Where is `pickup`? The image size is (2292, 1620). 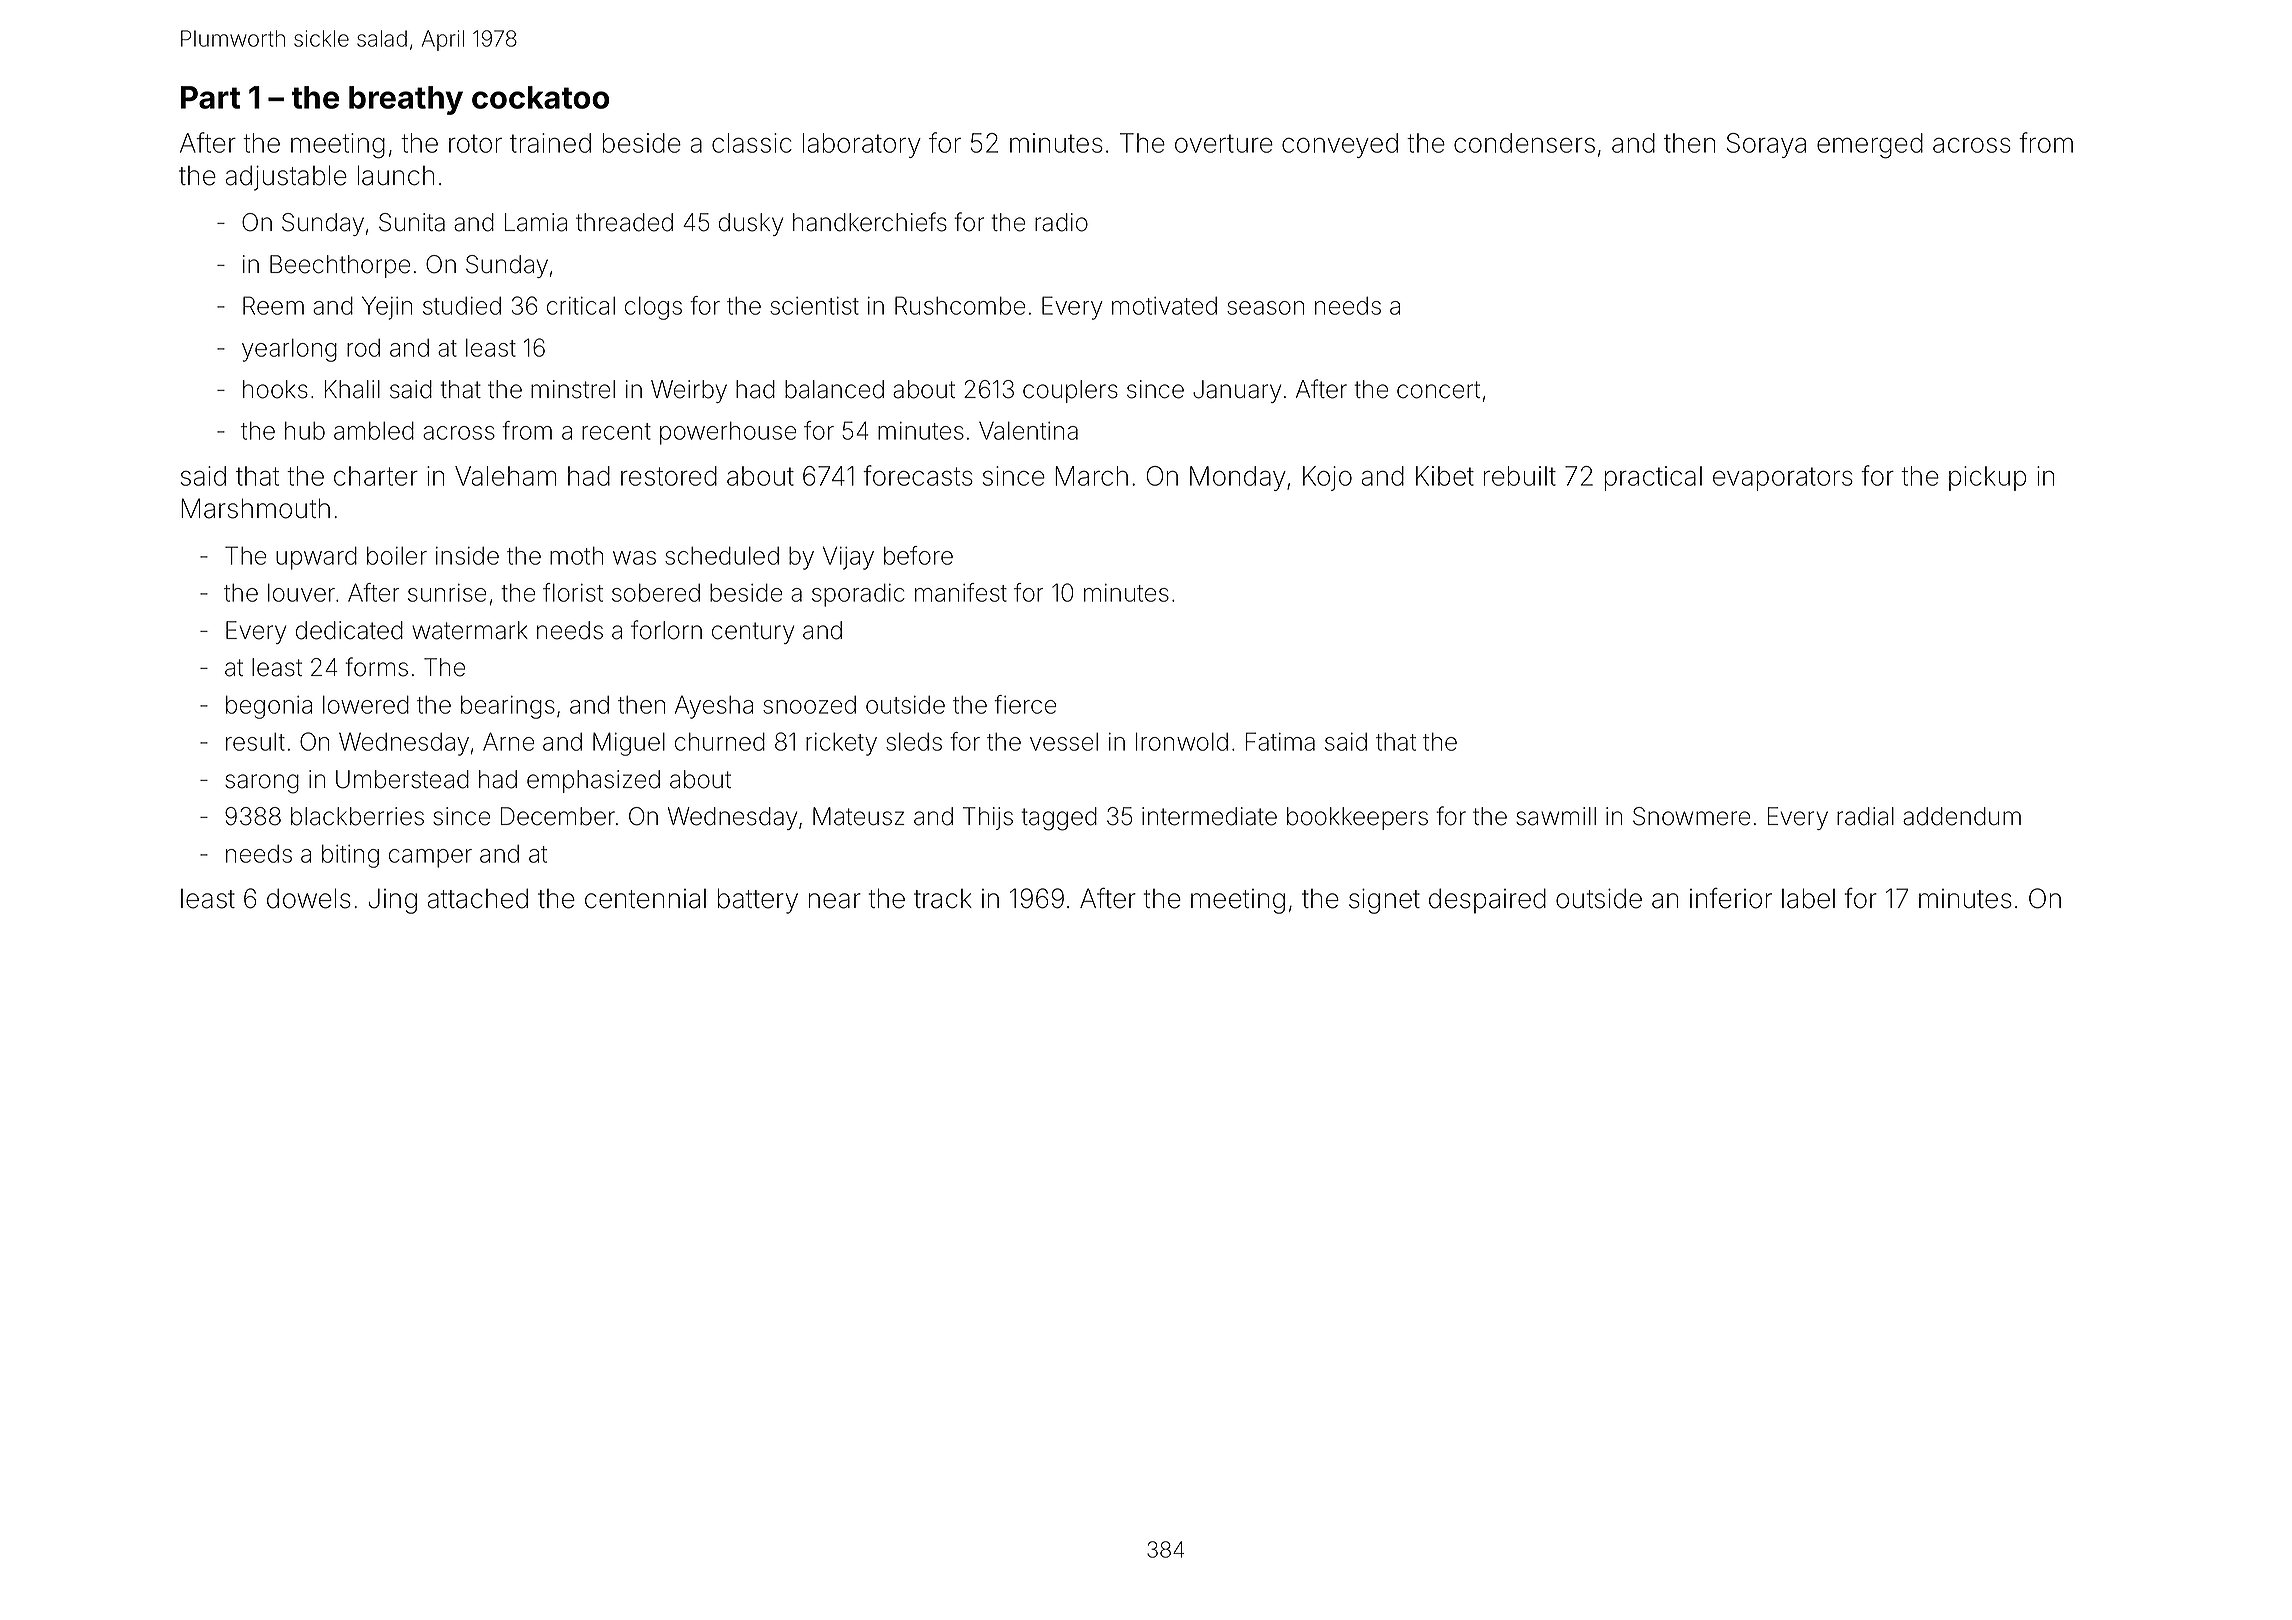
pickup is located at coordinates (1987, 478).
